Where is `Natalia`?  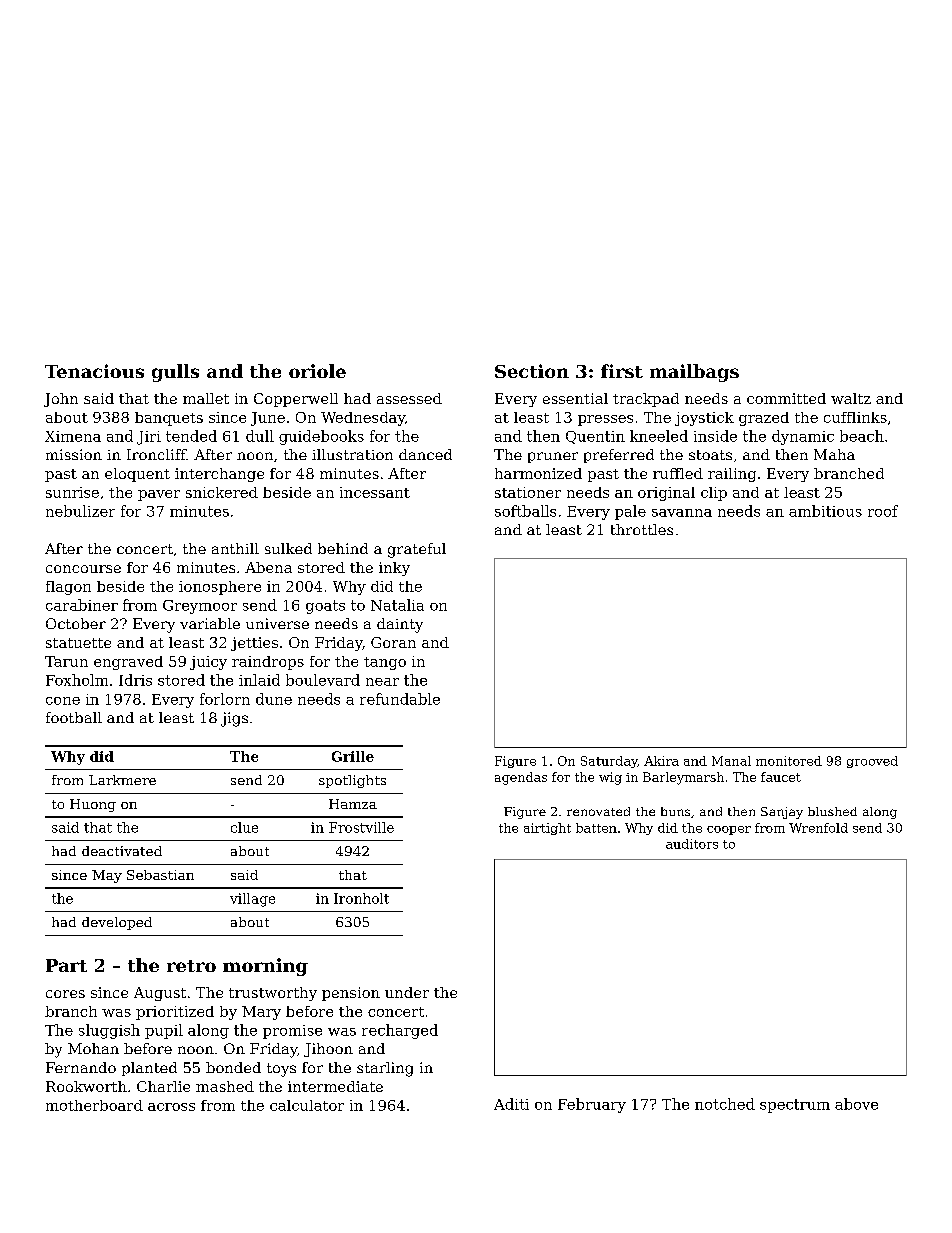 Natalia is located at coordinates (397, 605).
